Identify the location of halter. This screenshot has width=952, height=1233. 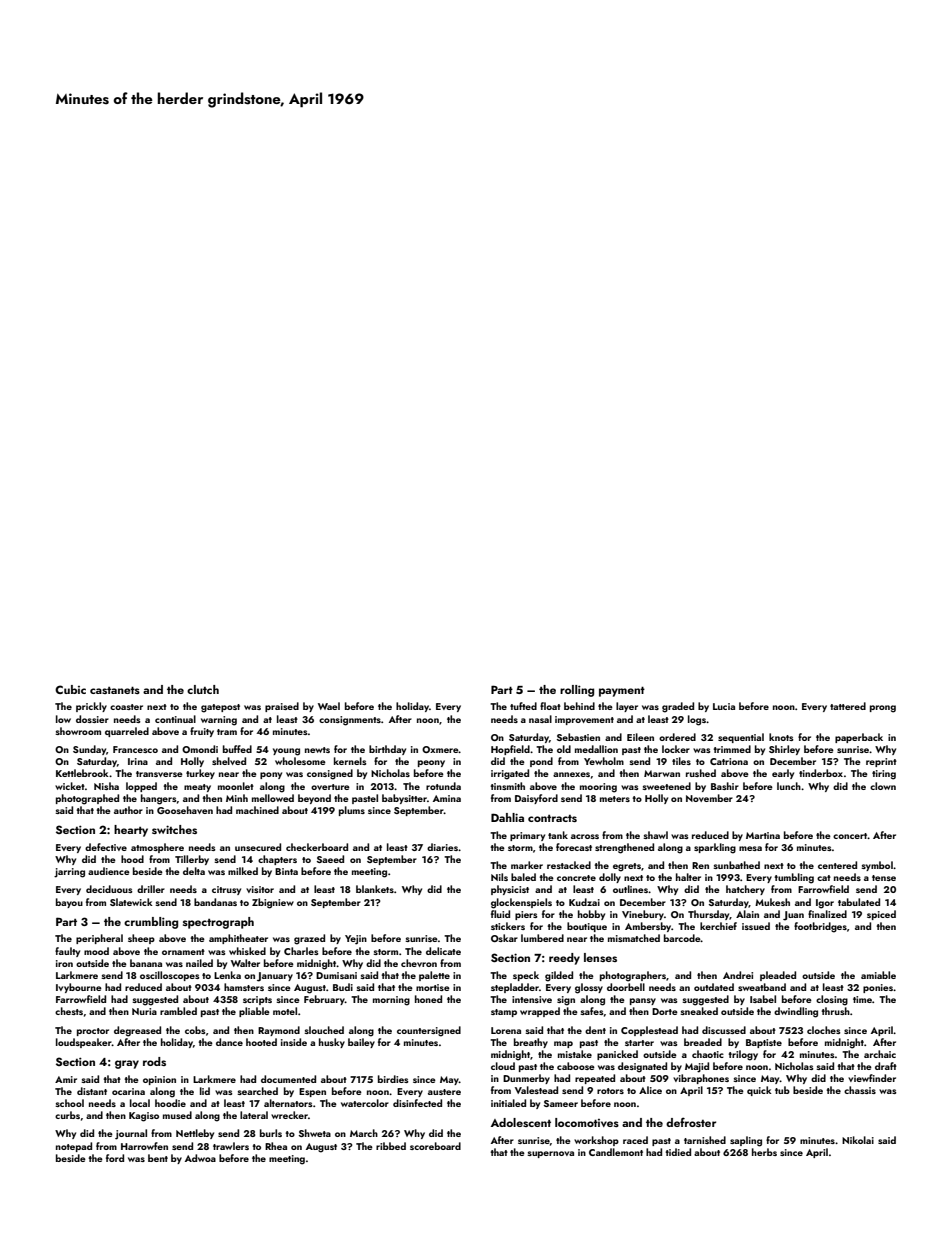
(688, 877).
